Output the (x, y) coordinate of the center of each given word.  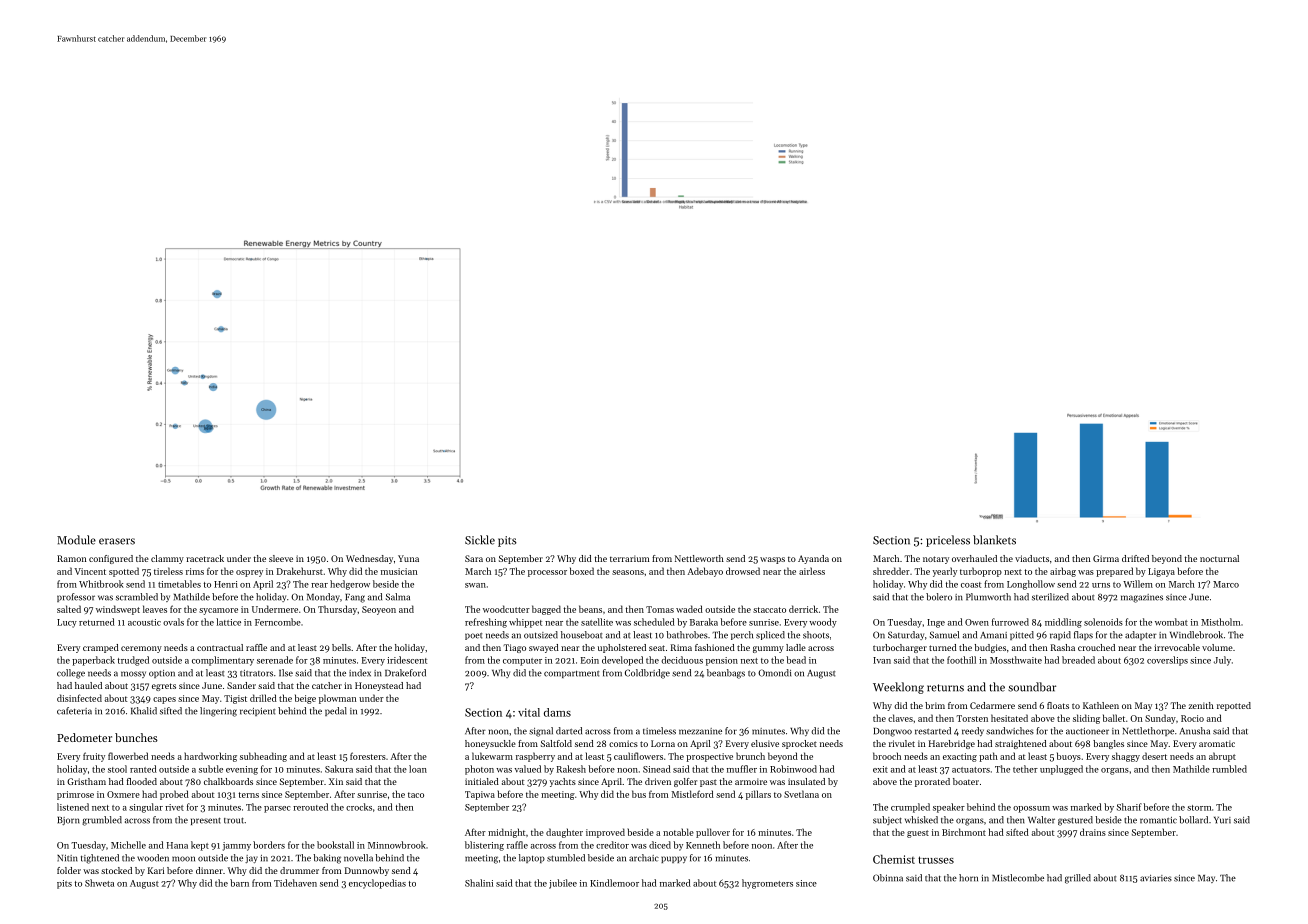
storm (1199, 808)
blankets (994, 540)
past (708, 783)
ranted (143, 769)
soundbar (1032, 687)
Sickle (480, 540)
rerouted (310, 807)
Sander (241, 685)
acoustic (144, 622)
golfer (685, 782)
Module (76, 540)
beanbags (726, 674)
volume (1217, 647)
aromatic (1217, 743)
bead (796, 660)
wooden (153, 858)
